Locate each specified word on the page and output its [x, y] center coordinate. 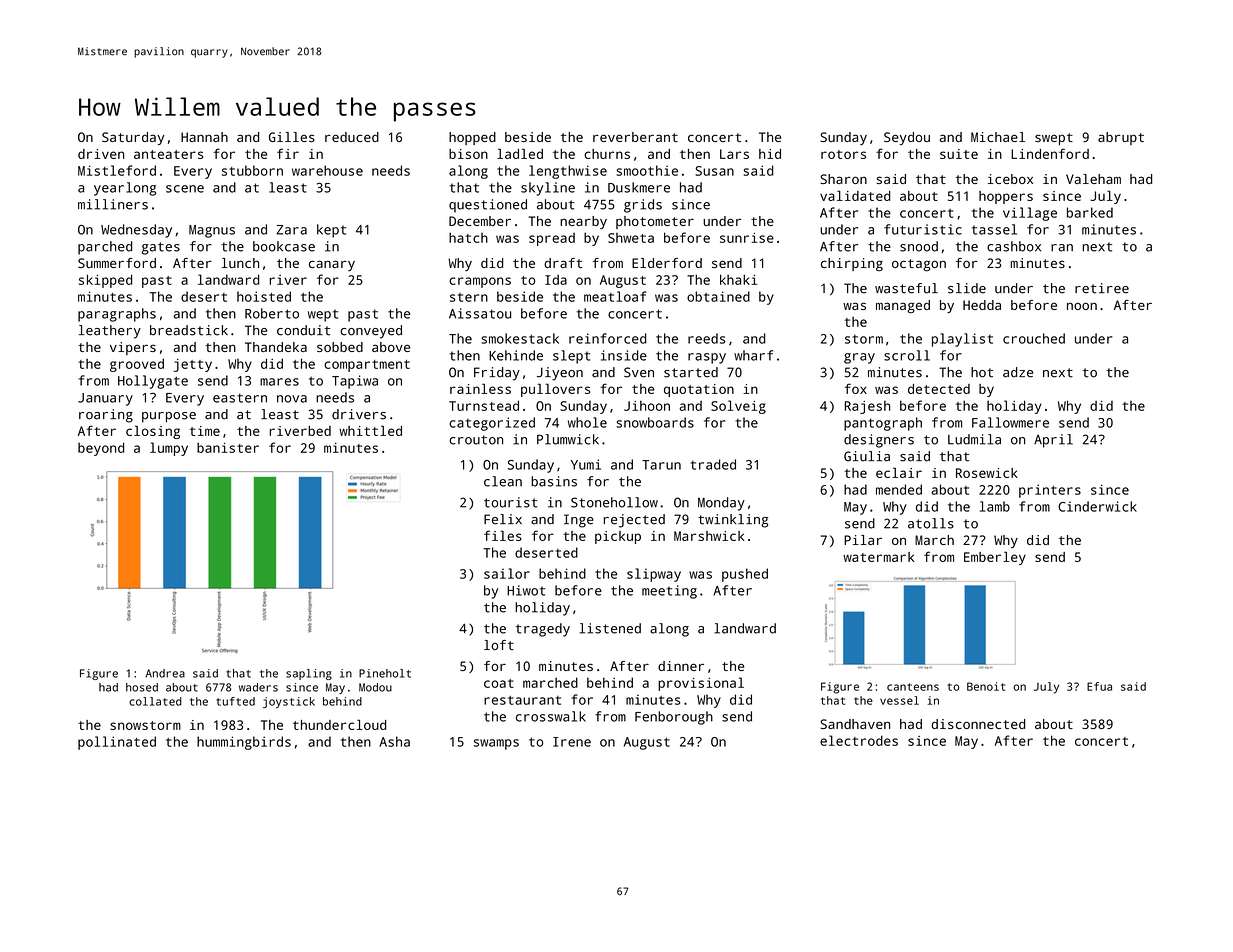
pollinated [117, 743]
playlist [962, 340]
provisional [701, 684]
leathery [110, 332]
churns [607, 154]
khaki [738, 279]
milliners [113, 204]
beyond [101, 449]
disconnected [978, 724]
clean [503, 481]
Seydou [907, 138]
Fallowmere [1010, 422]
